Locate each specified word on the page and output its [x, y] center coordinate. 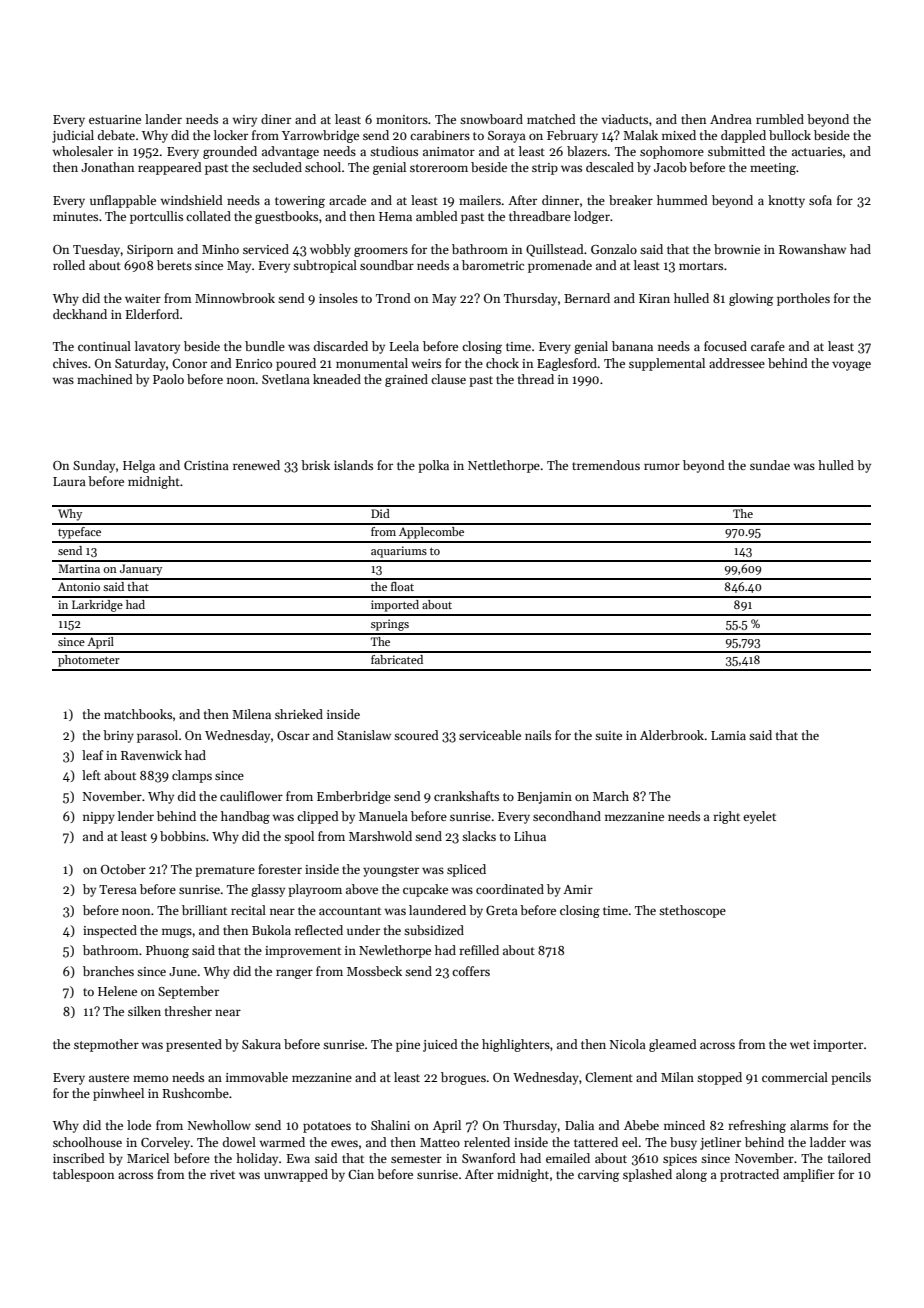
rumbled [780, 119]
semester [416, 1159]
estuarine [115, 119]
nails [538, 735]
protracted [749, 1175]
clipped [318, 817]
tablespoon [83, 1175]
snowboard [491, 119]
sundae [770, 465]
